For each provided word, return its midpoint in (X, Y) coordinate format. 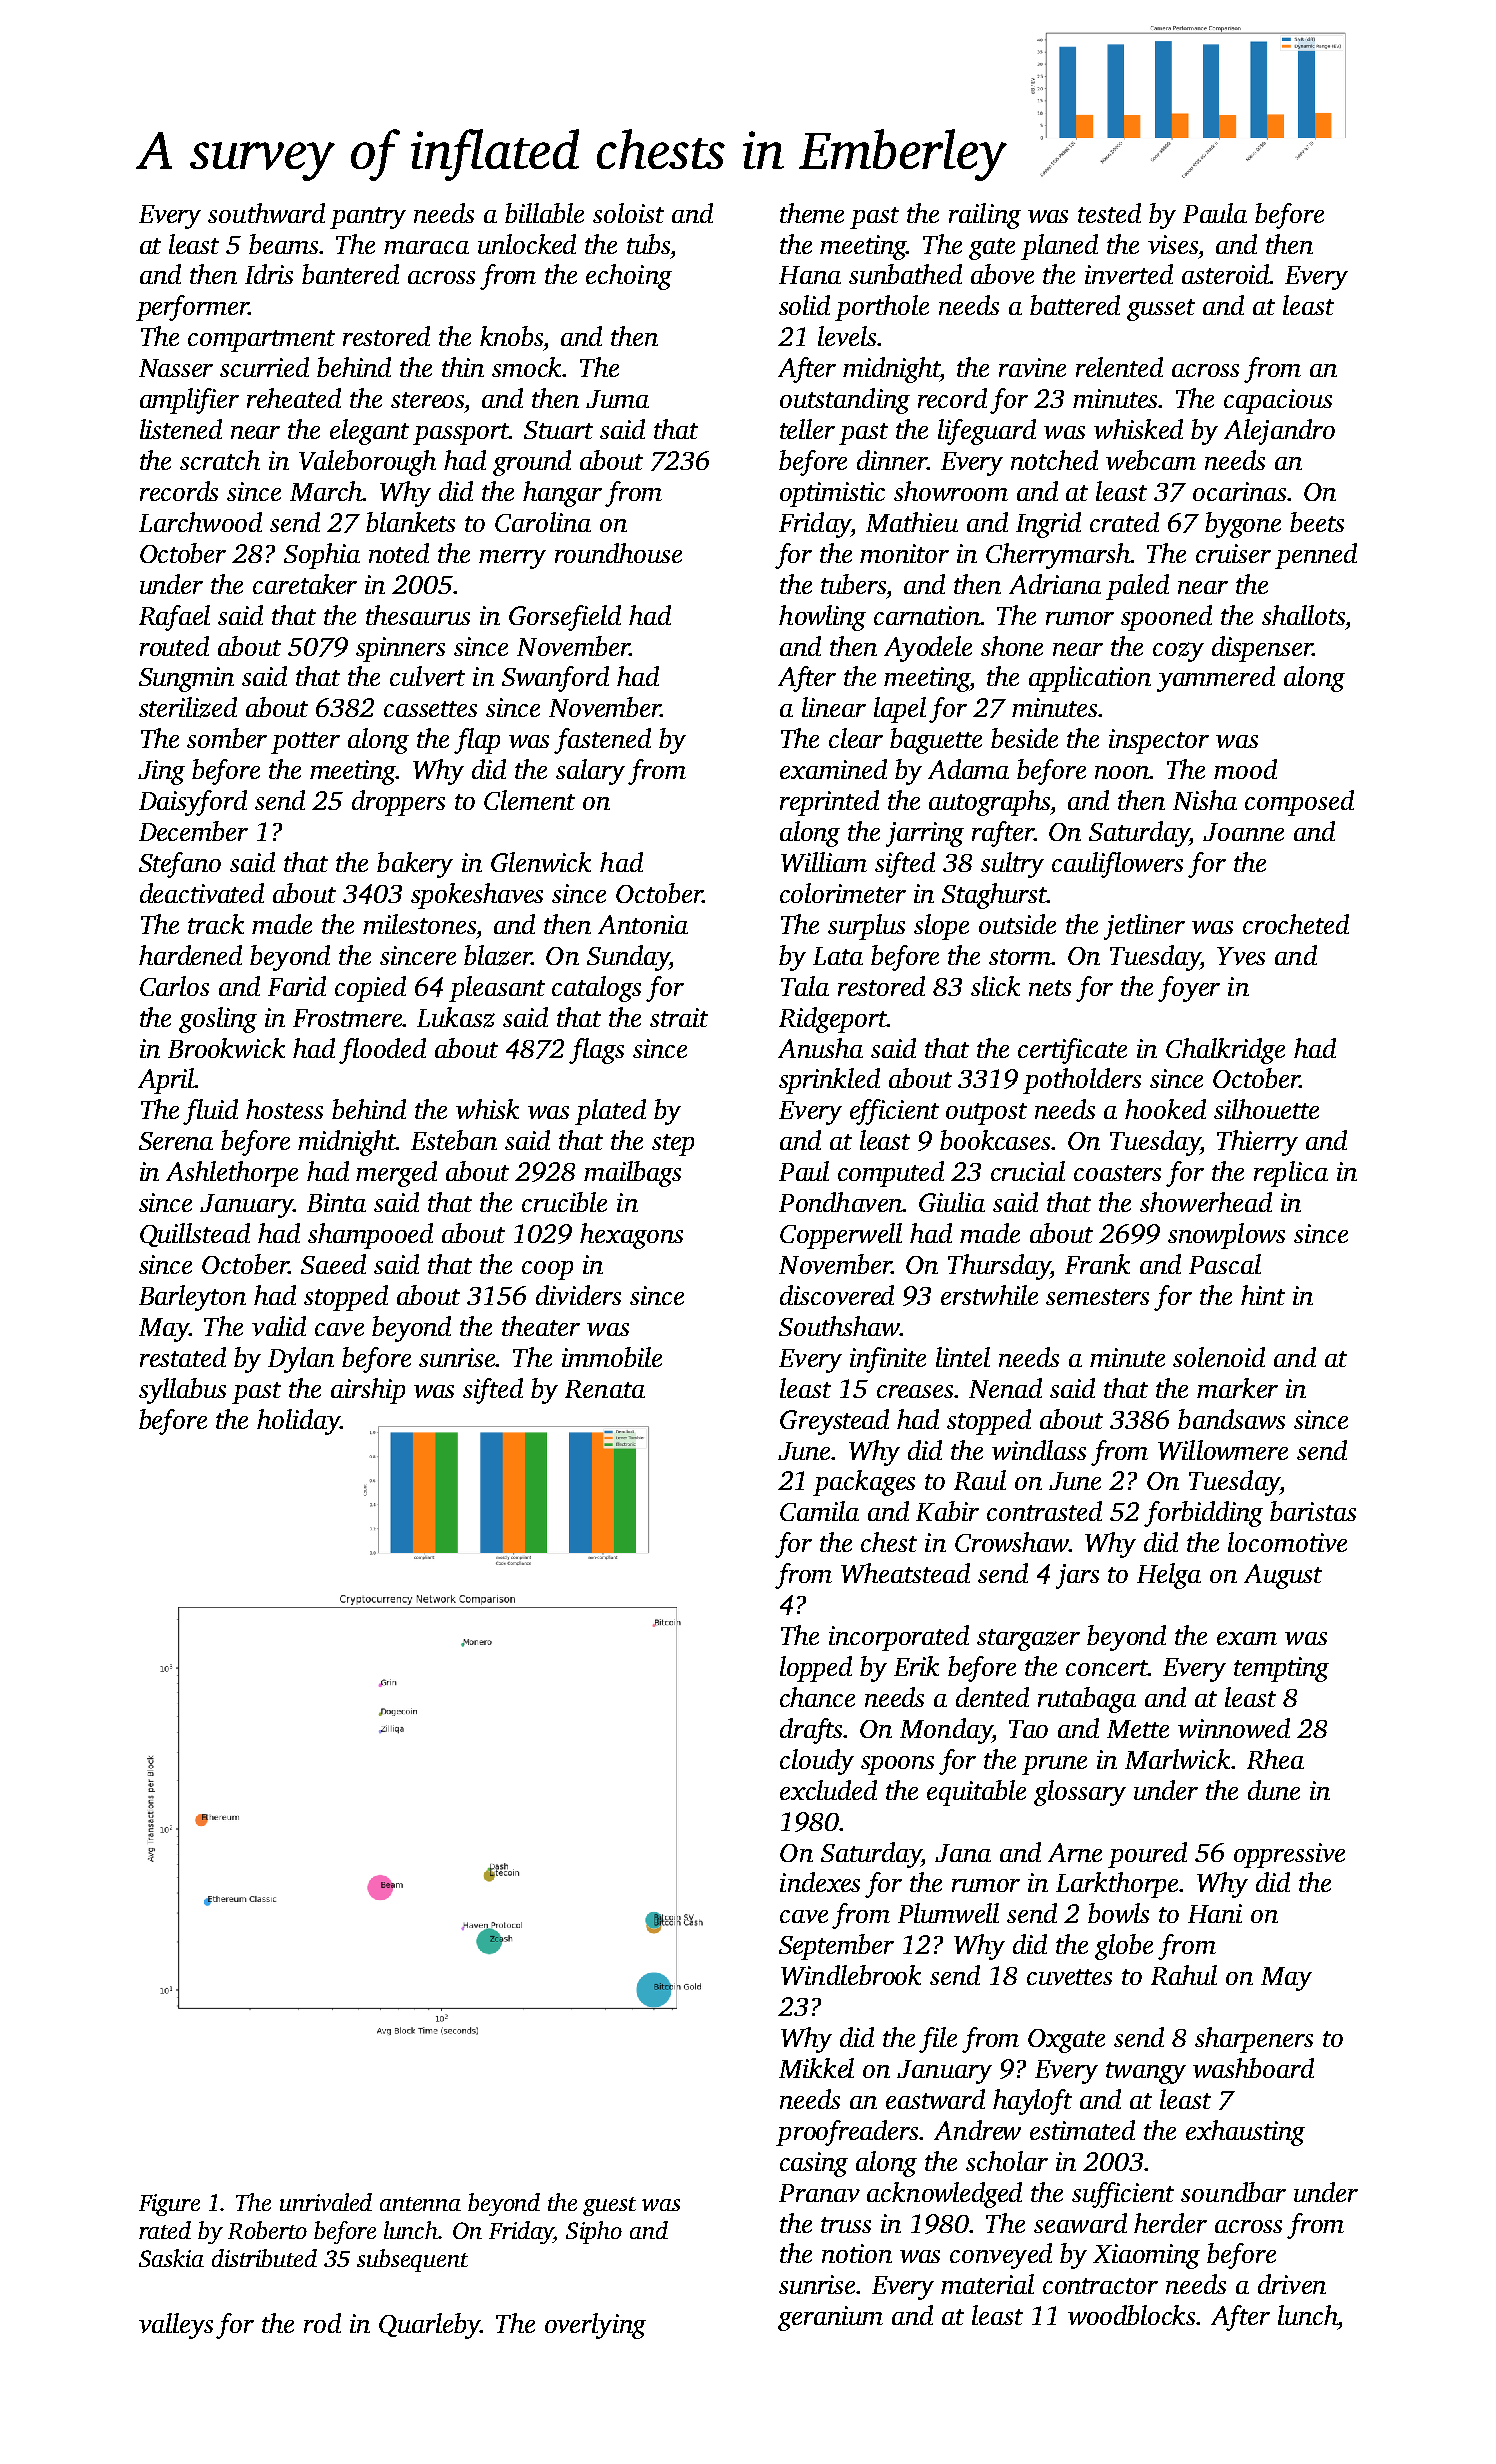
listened (181, 429)
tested (1109, 213)
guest (609, 2206)
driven (1292, 2284)
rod (322, 2323)
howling (822, 618)
